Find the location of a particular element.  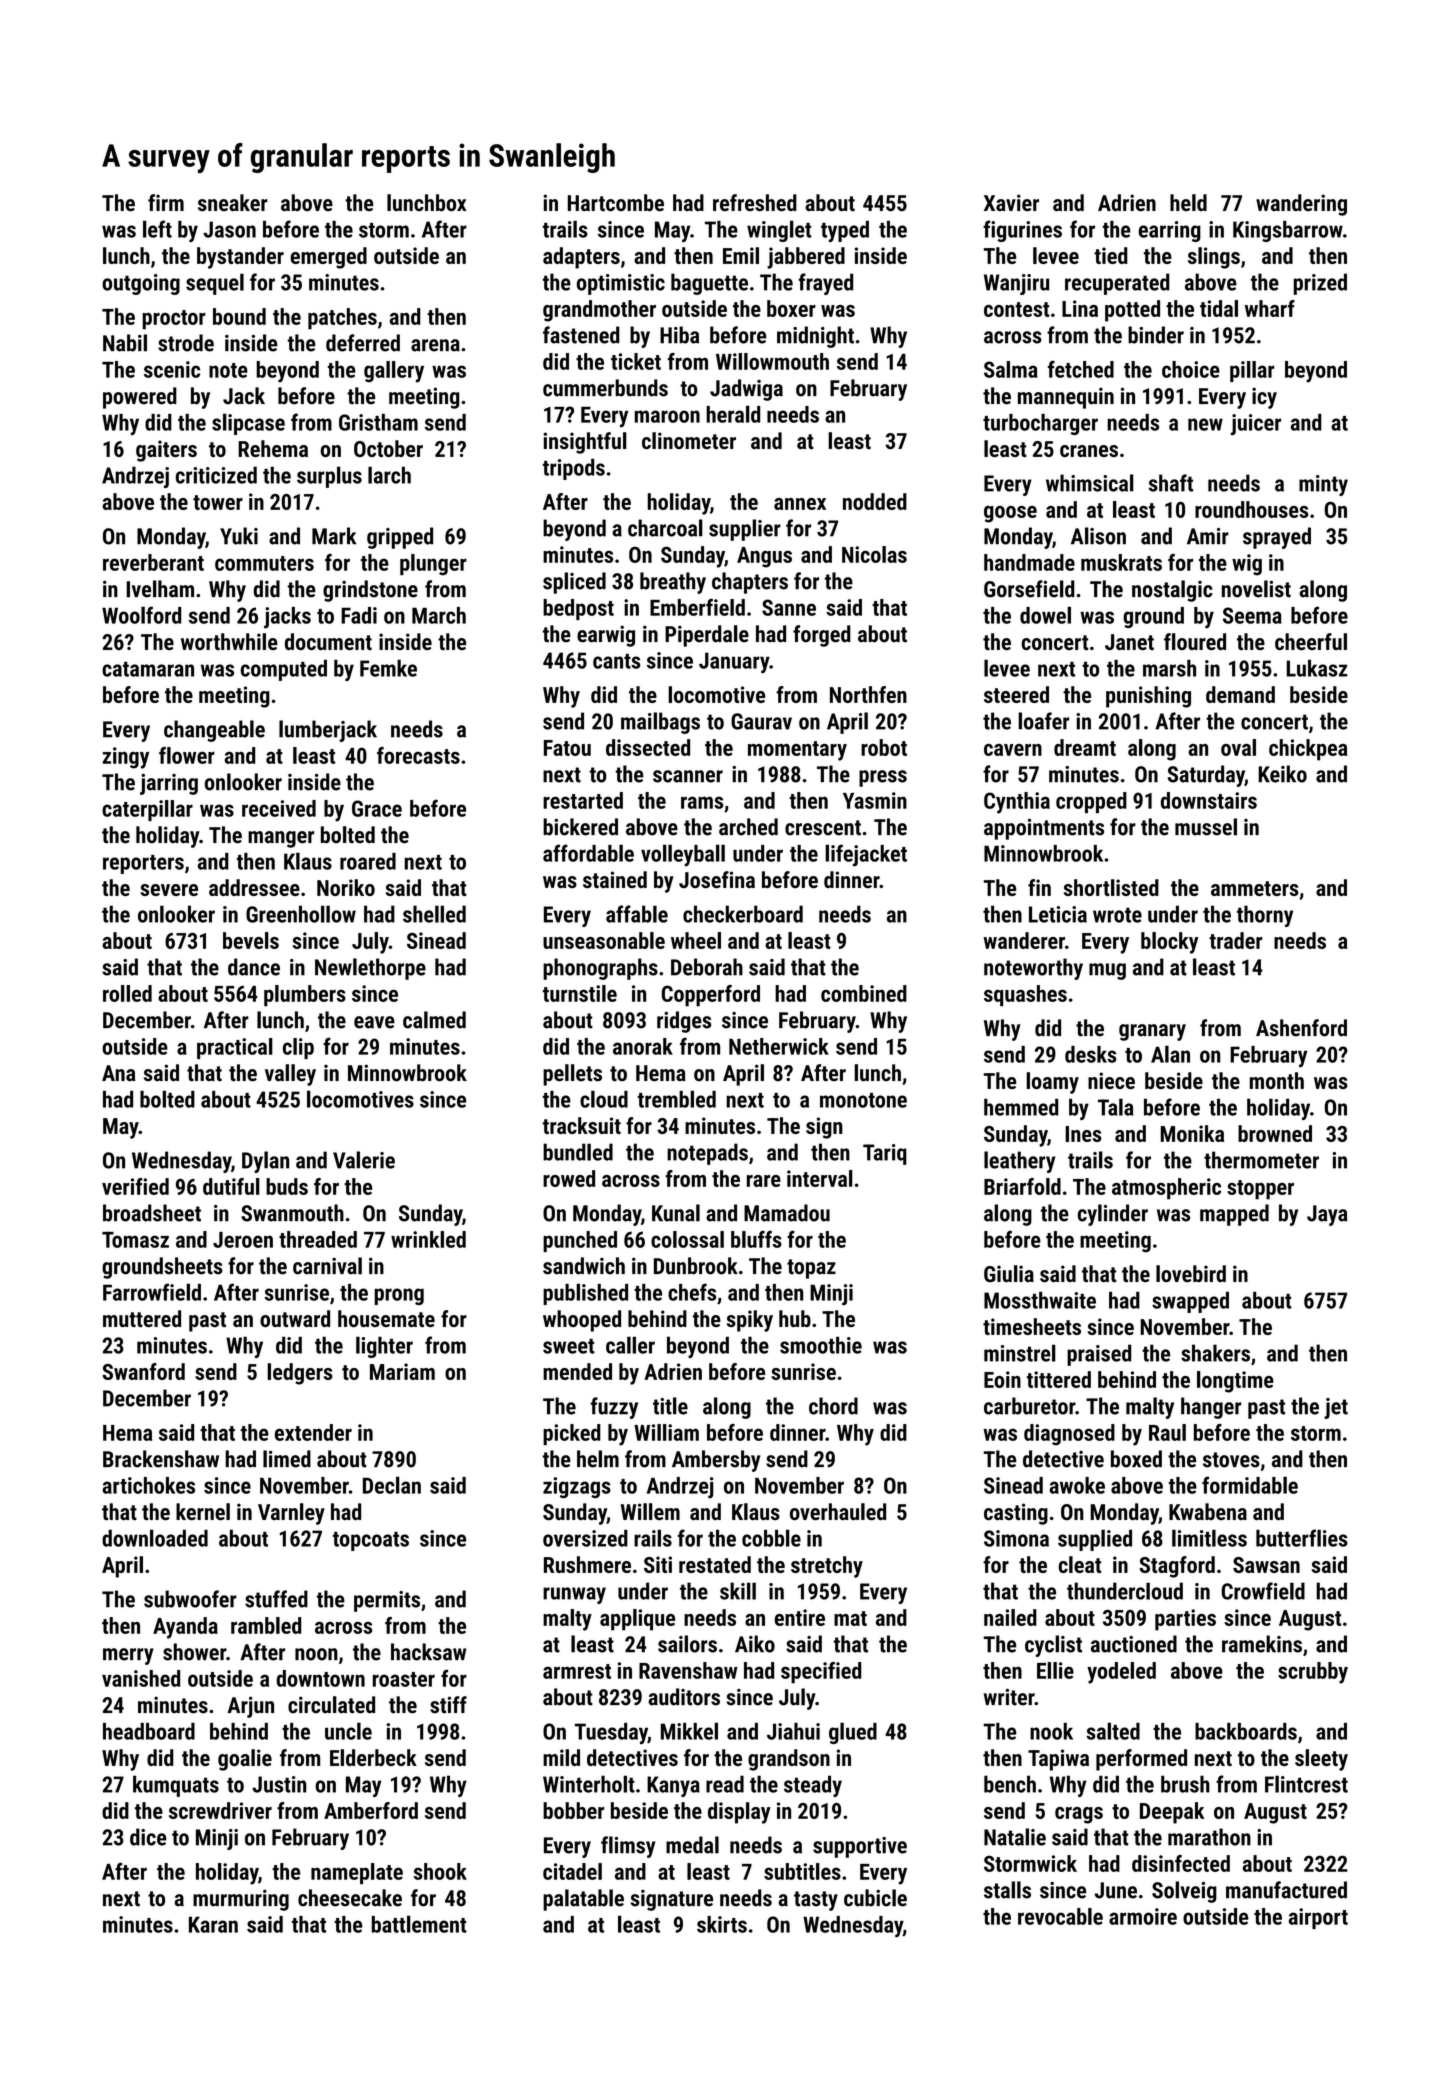

typed is located at coordinates (845, 231).
